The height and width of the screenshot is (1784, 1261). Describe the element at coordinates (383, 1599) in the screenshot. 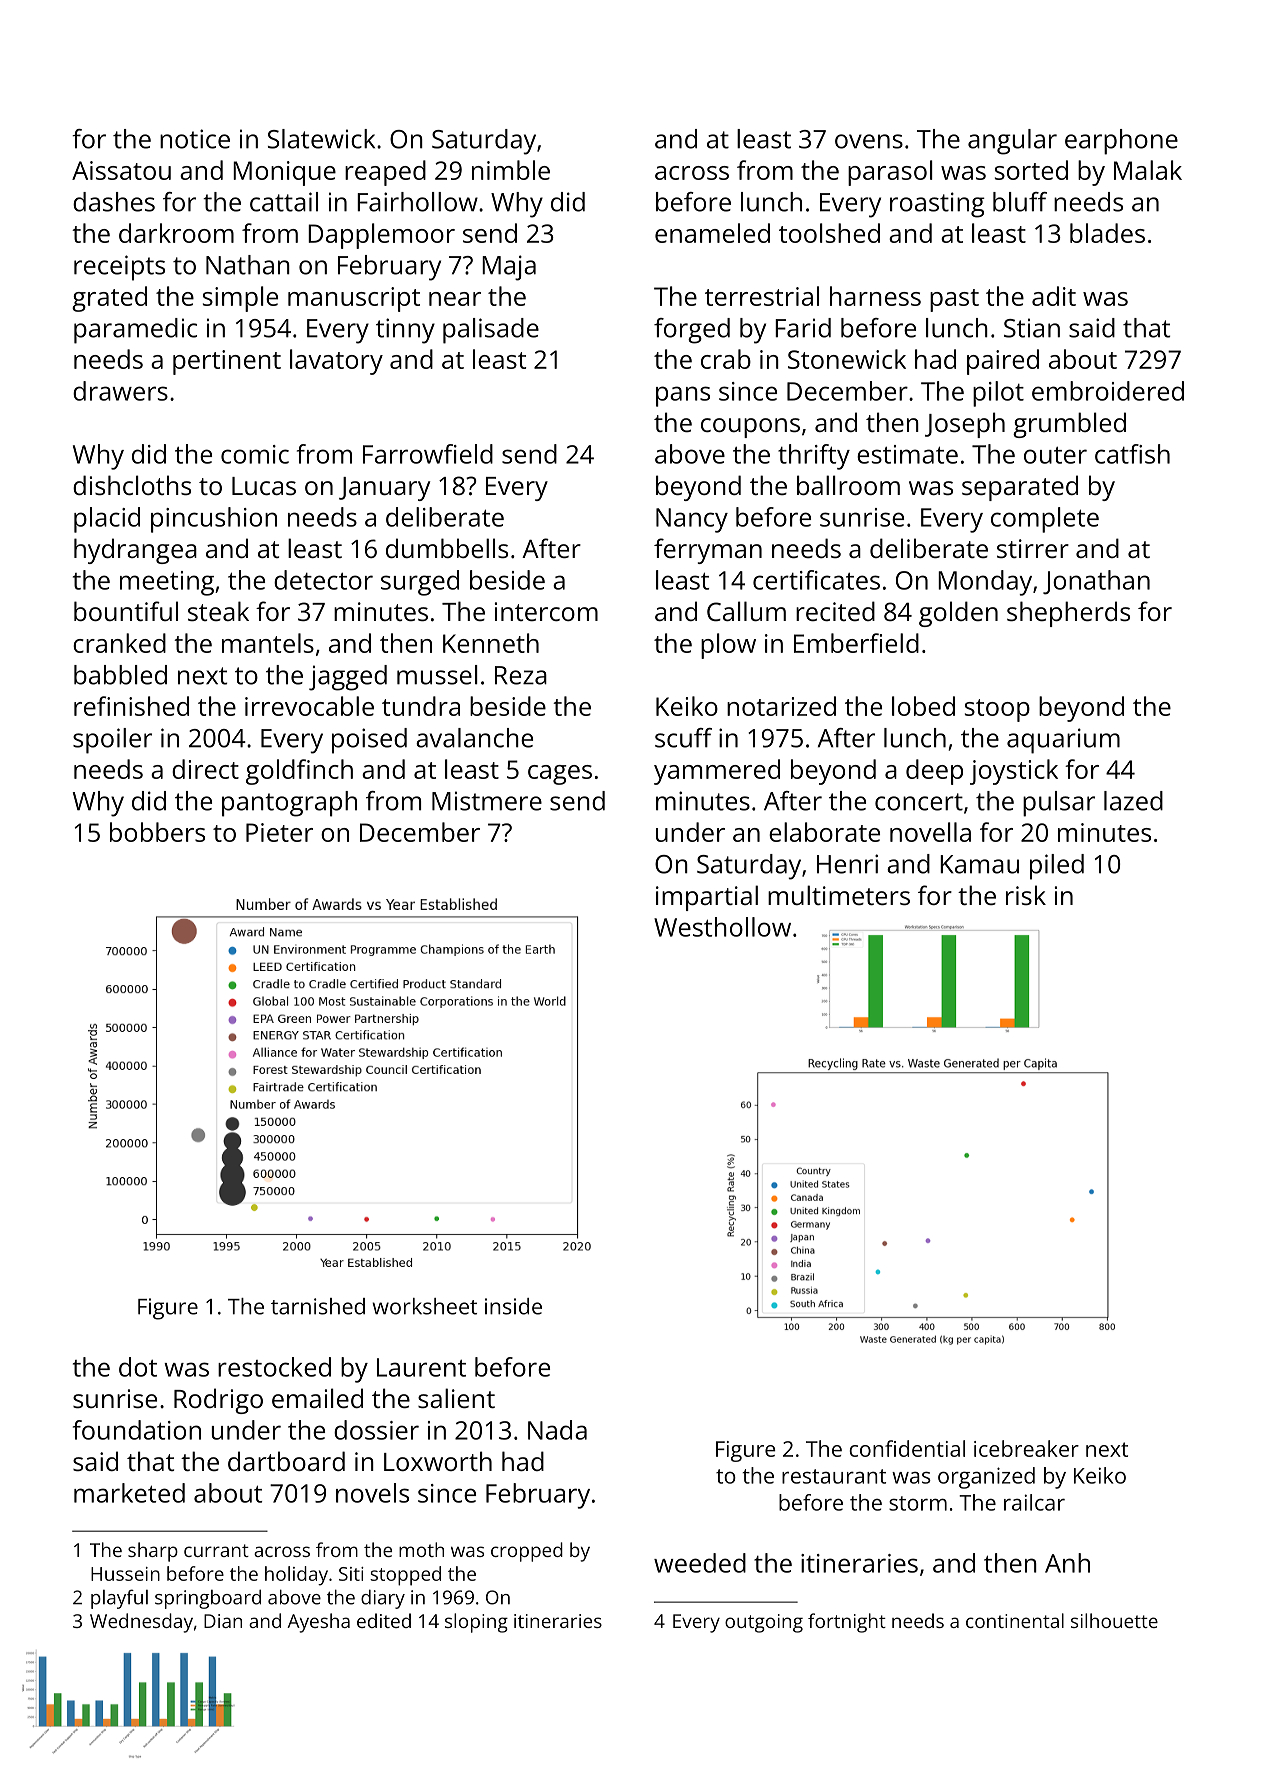

I see `diary` at that location.
